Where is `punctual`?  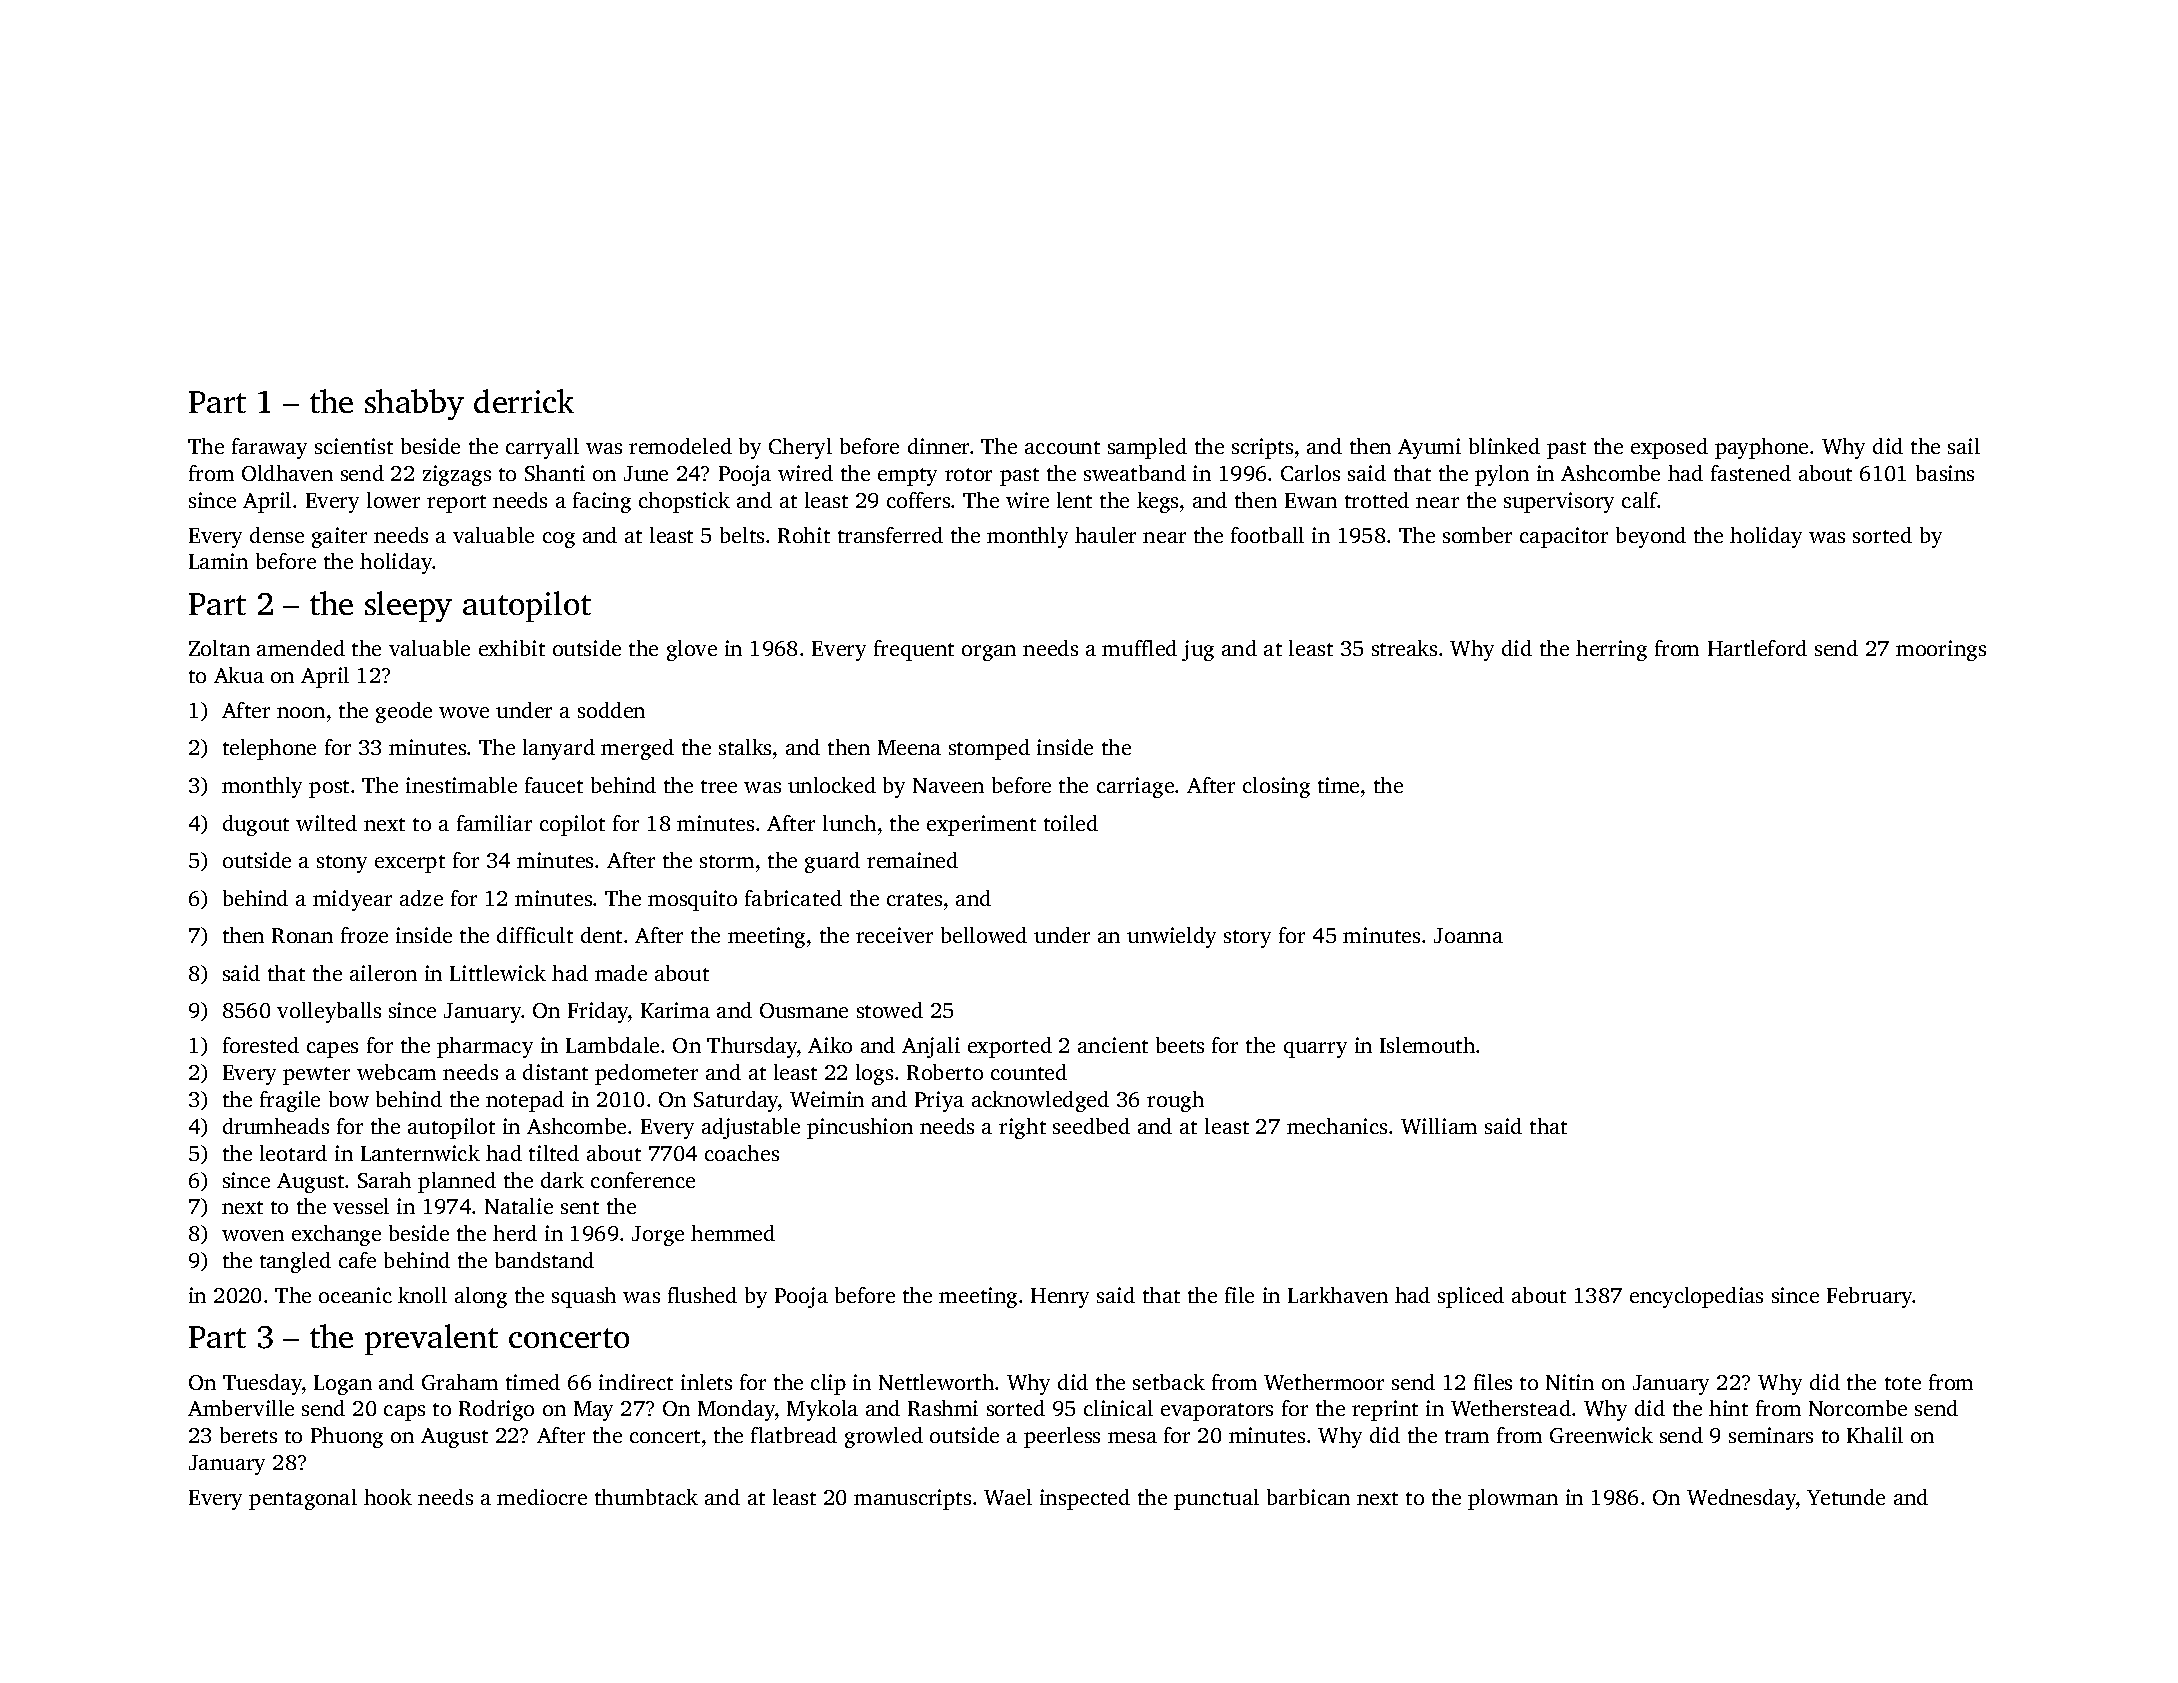 punctual is located at coordinates (1216, 1499).
